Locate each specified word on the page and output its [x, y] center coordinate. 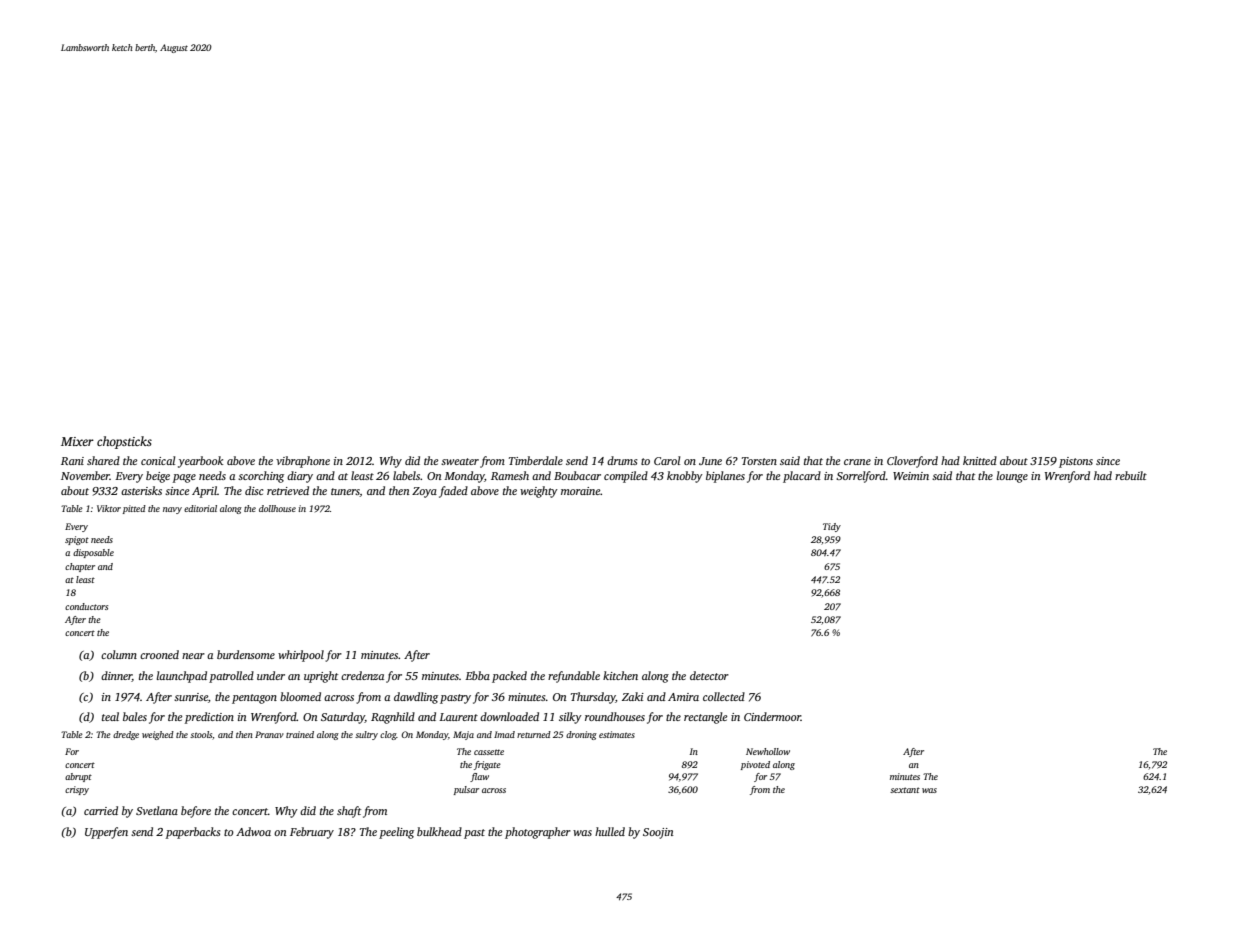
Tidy [832, 527]
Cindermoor [772, 716]
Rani [72, 461]
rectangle [705, 718]
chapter [80, 567]
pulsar [466, 790]
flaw [479, 777]
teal [110, 716]
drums [622, 460]
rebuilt [1131, 475]
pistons [1076, 462]
